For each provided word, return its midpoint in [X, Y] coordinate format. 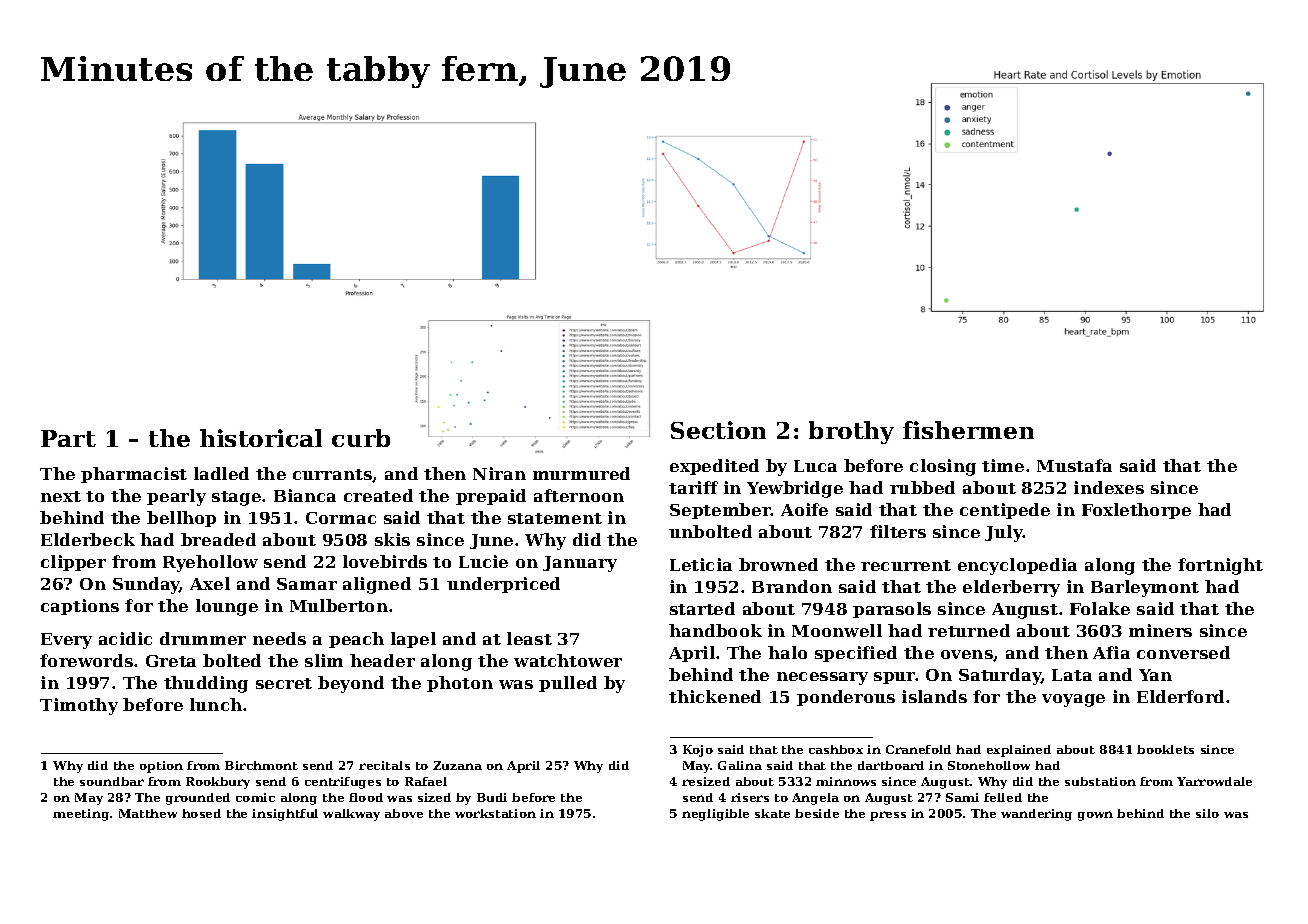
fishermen [968, 430]
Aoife [804, 509]
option [161, 767]
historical [261, 438]
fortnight [1220, 566]
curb [361, 438]
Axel [210, 583]
